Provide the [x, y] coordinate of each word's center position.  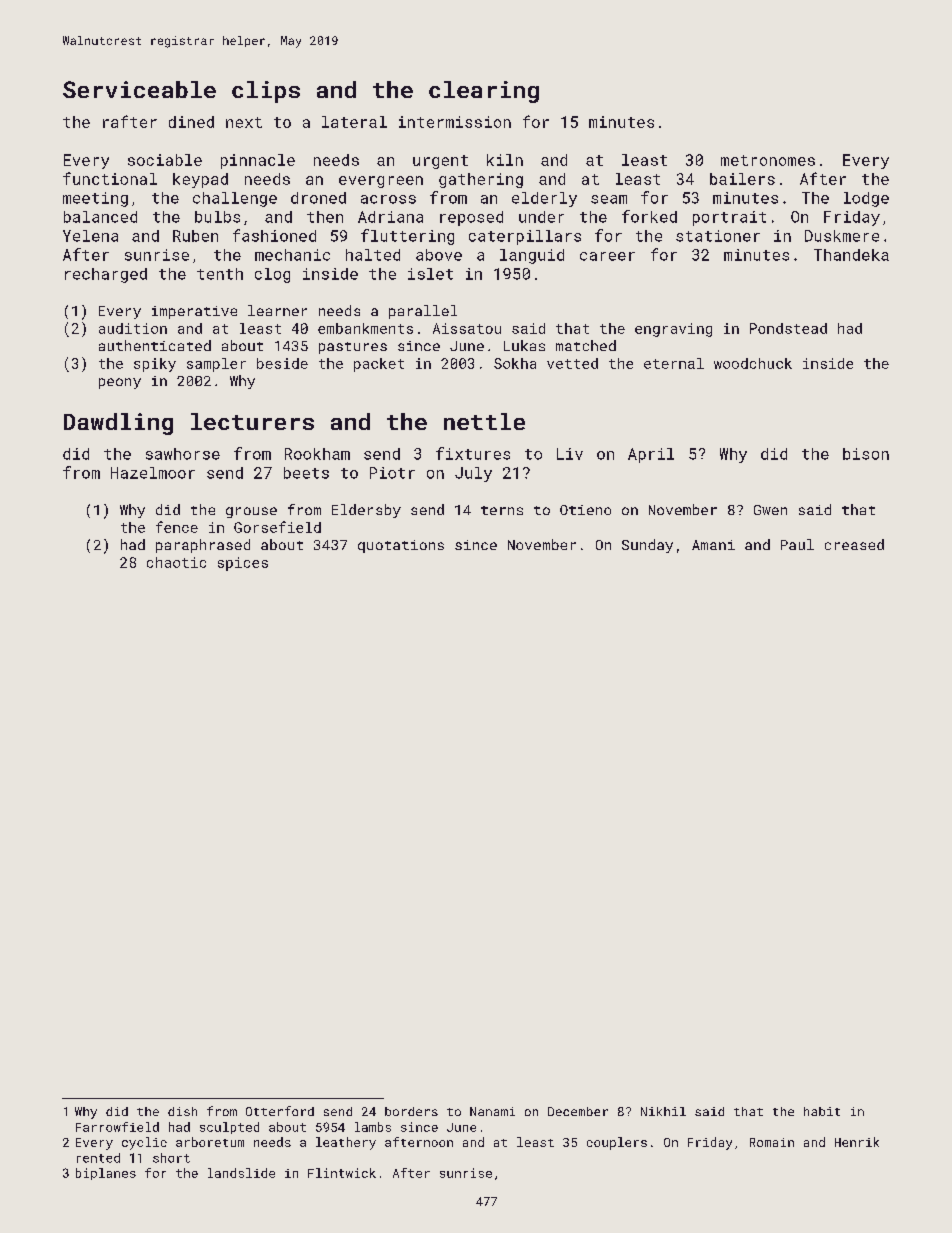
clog [272, 275]
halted [373, 255]
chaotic [176, 562]
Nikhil [663, 1111]
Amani [713, 545]
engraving [673, 330]
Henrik [857, 1142]
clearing [484, 92]
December [578, 1111]
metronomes [768, 160]
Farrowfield [117, 1127]
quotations [401, 546]
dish [182, 1111]
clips [266, 92]
